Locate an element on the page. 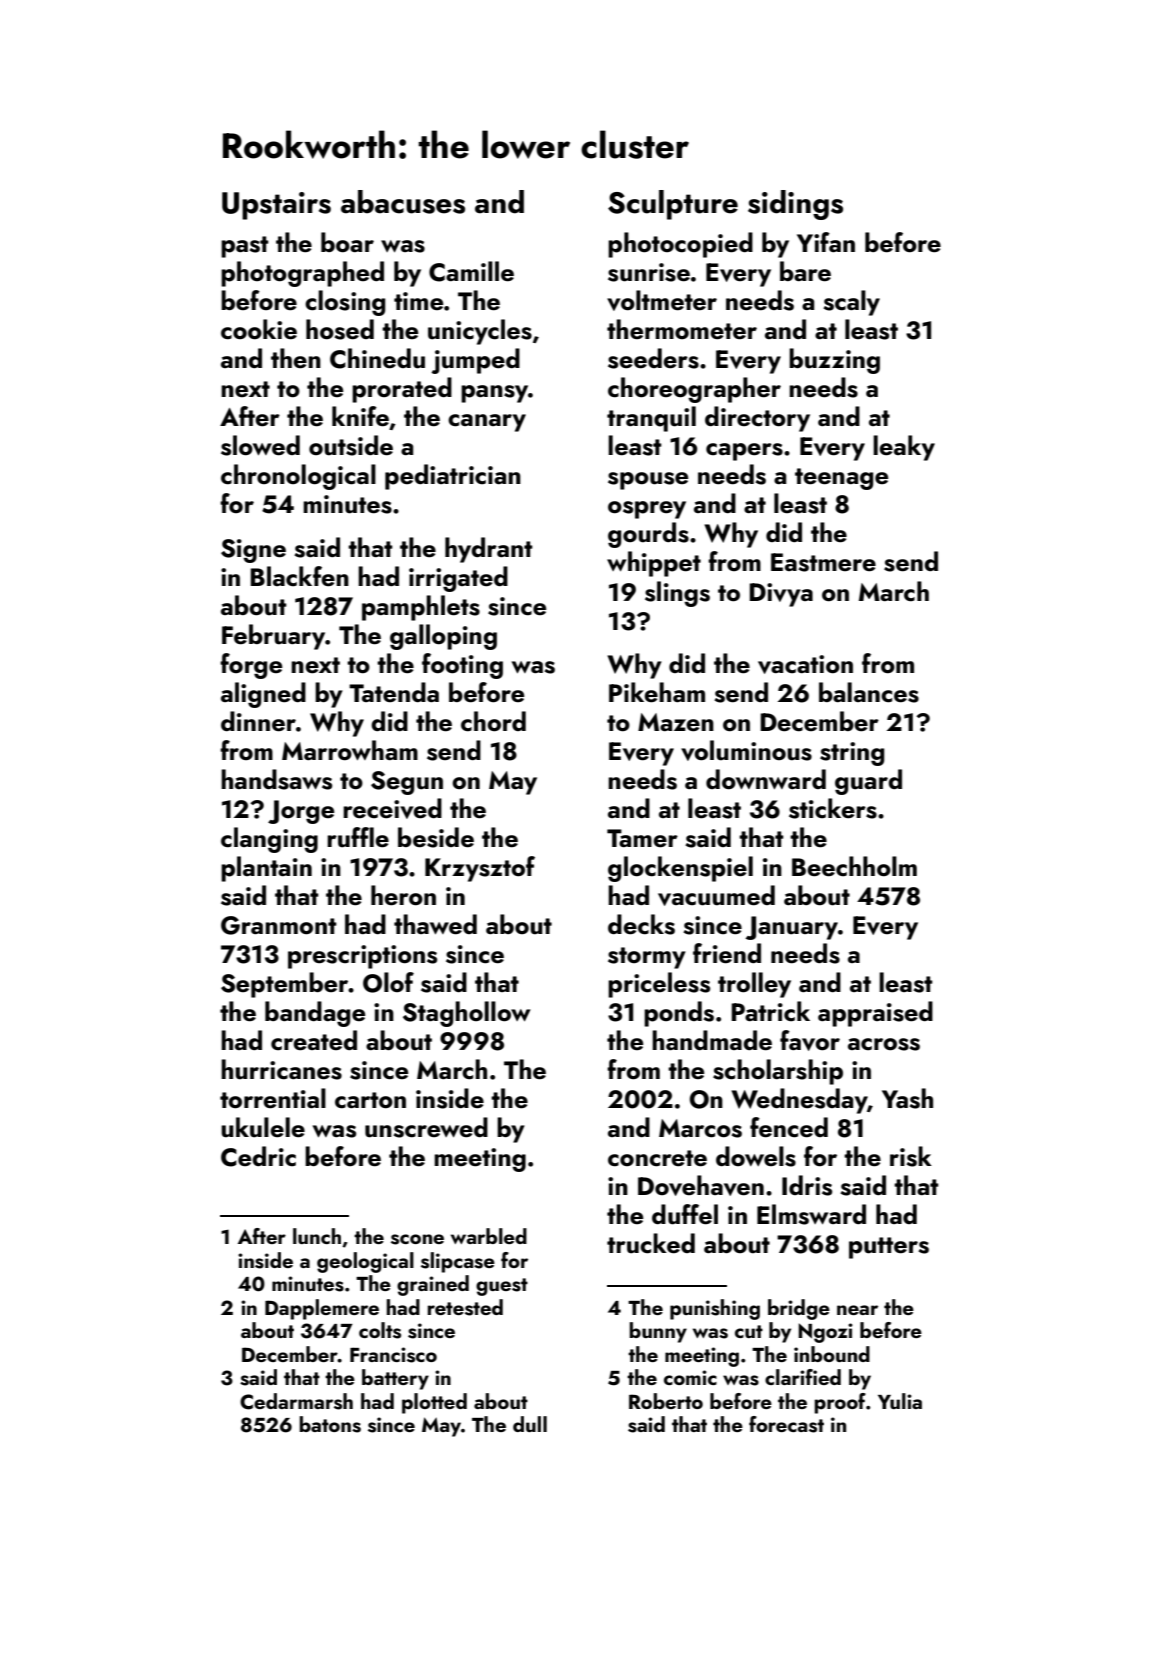  concrete is located at coordinates (657, 1158).
